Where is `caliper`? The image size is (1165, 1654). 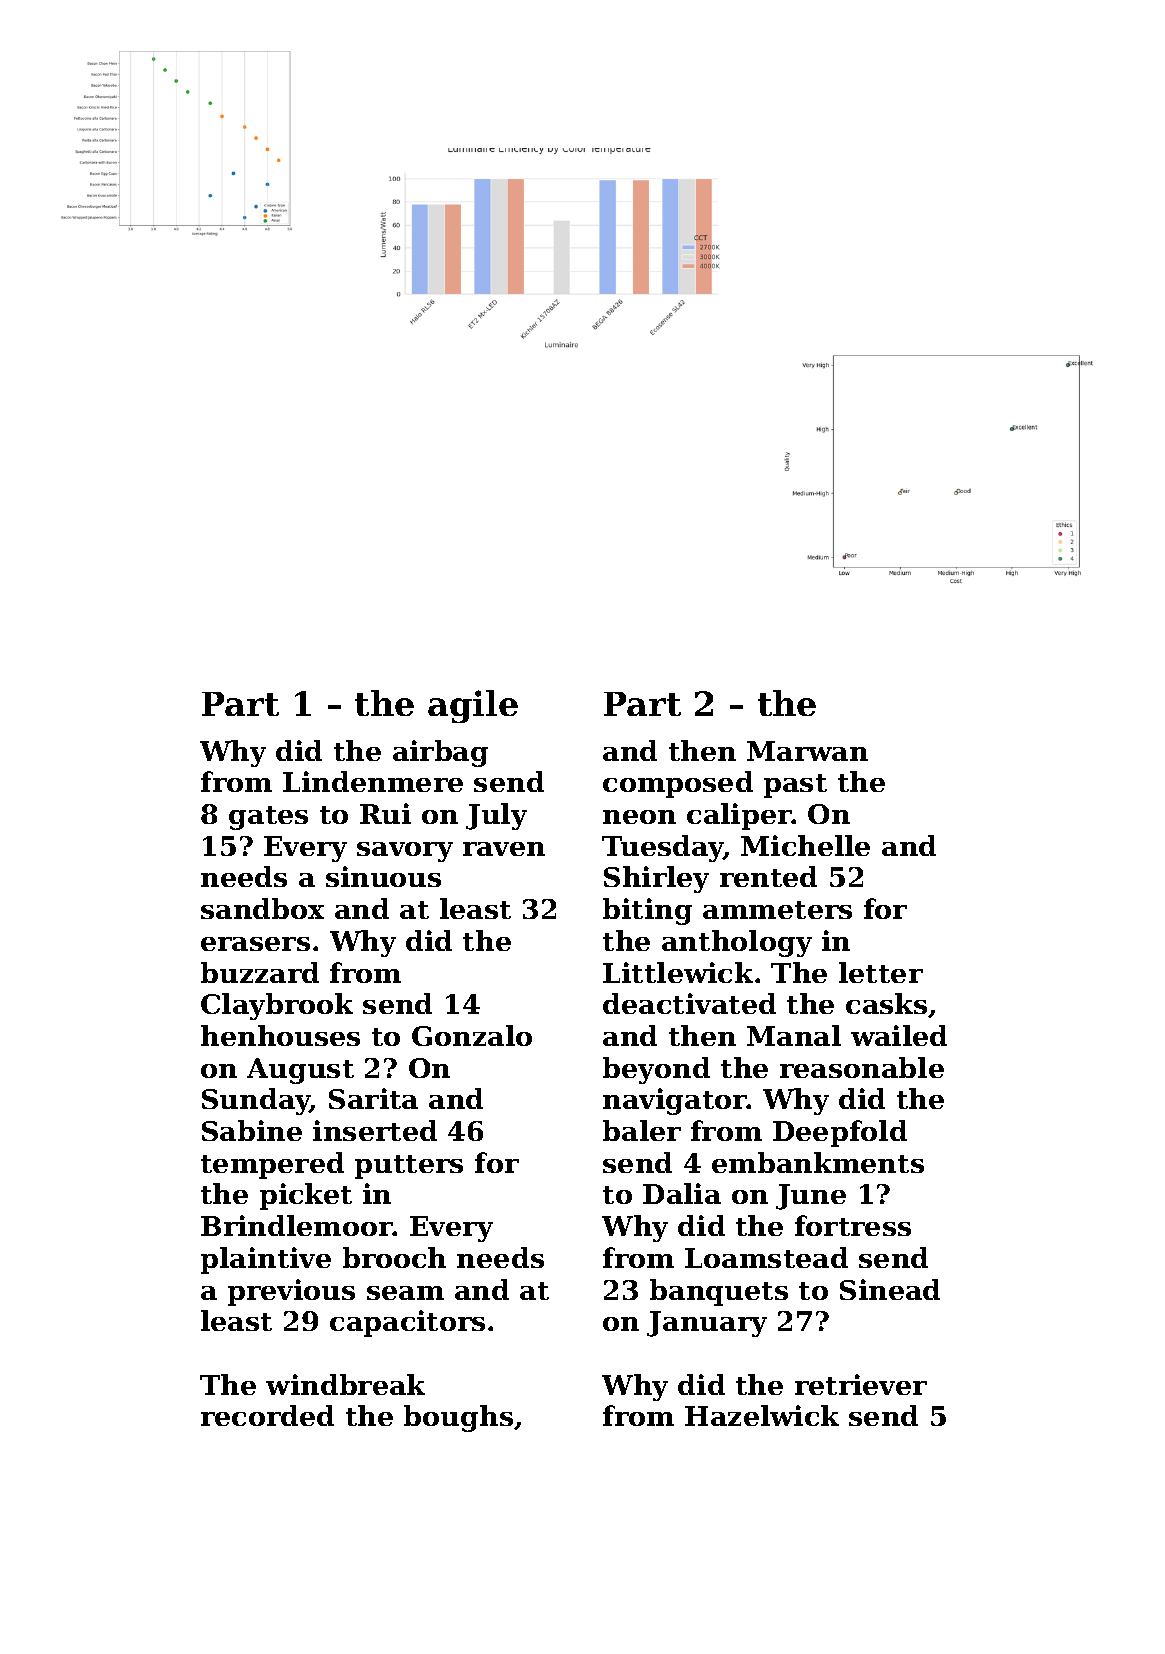
caliper is located at coordinates (739, 816).
